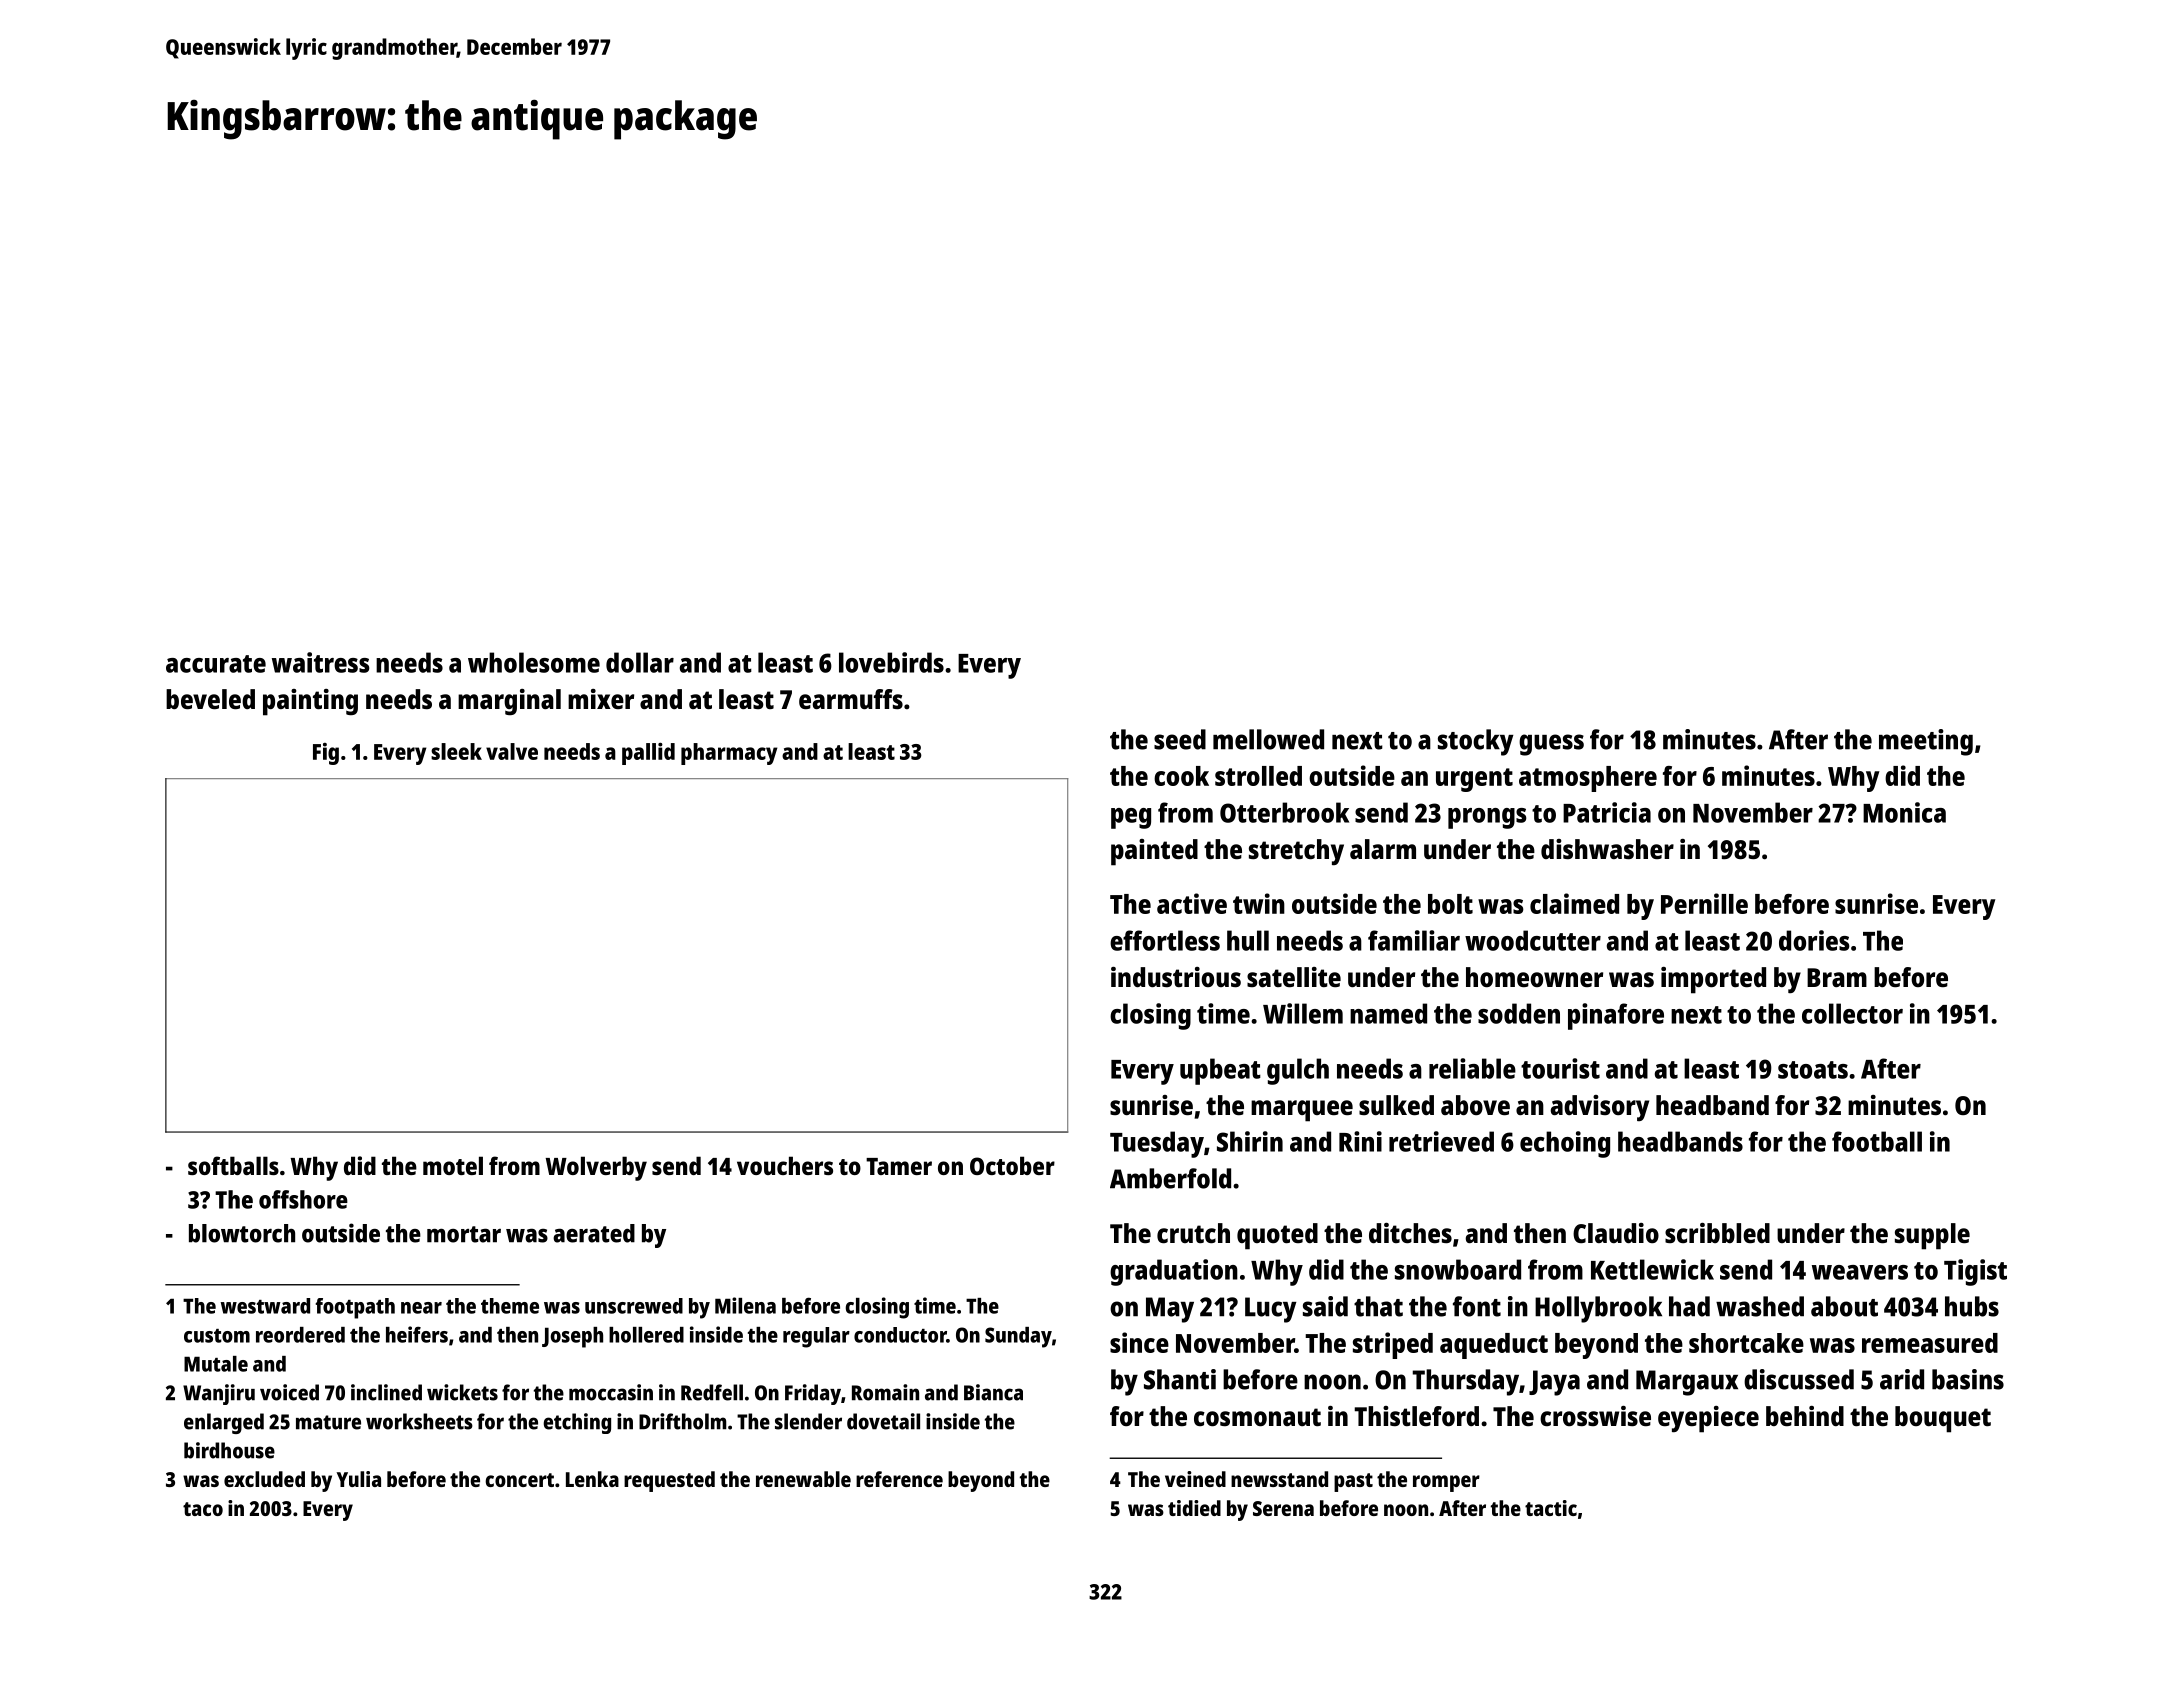 The image size is (2178, 1683). I want to click on painted, so click(1154, 852).
